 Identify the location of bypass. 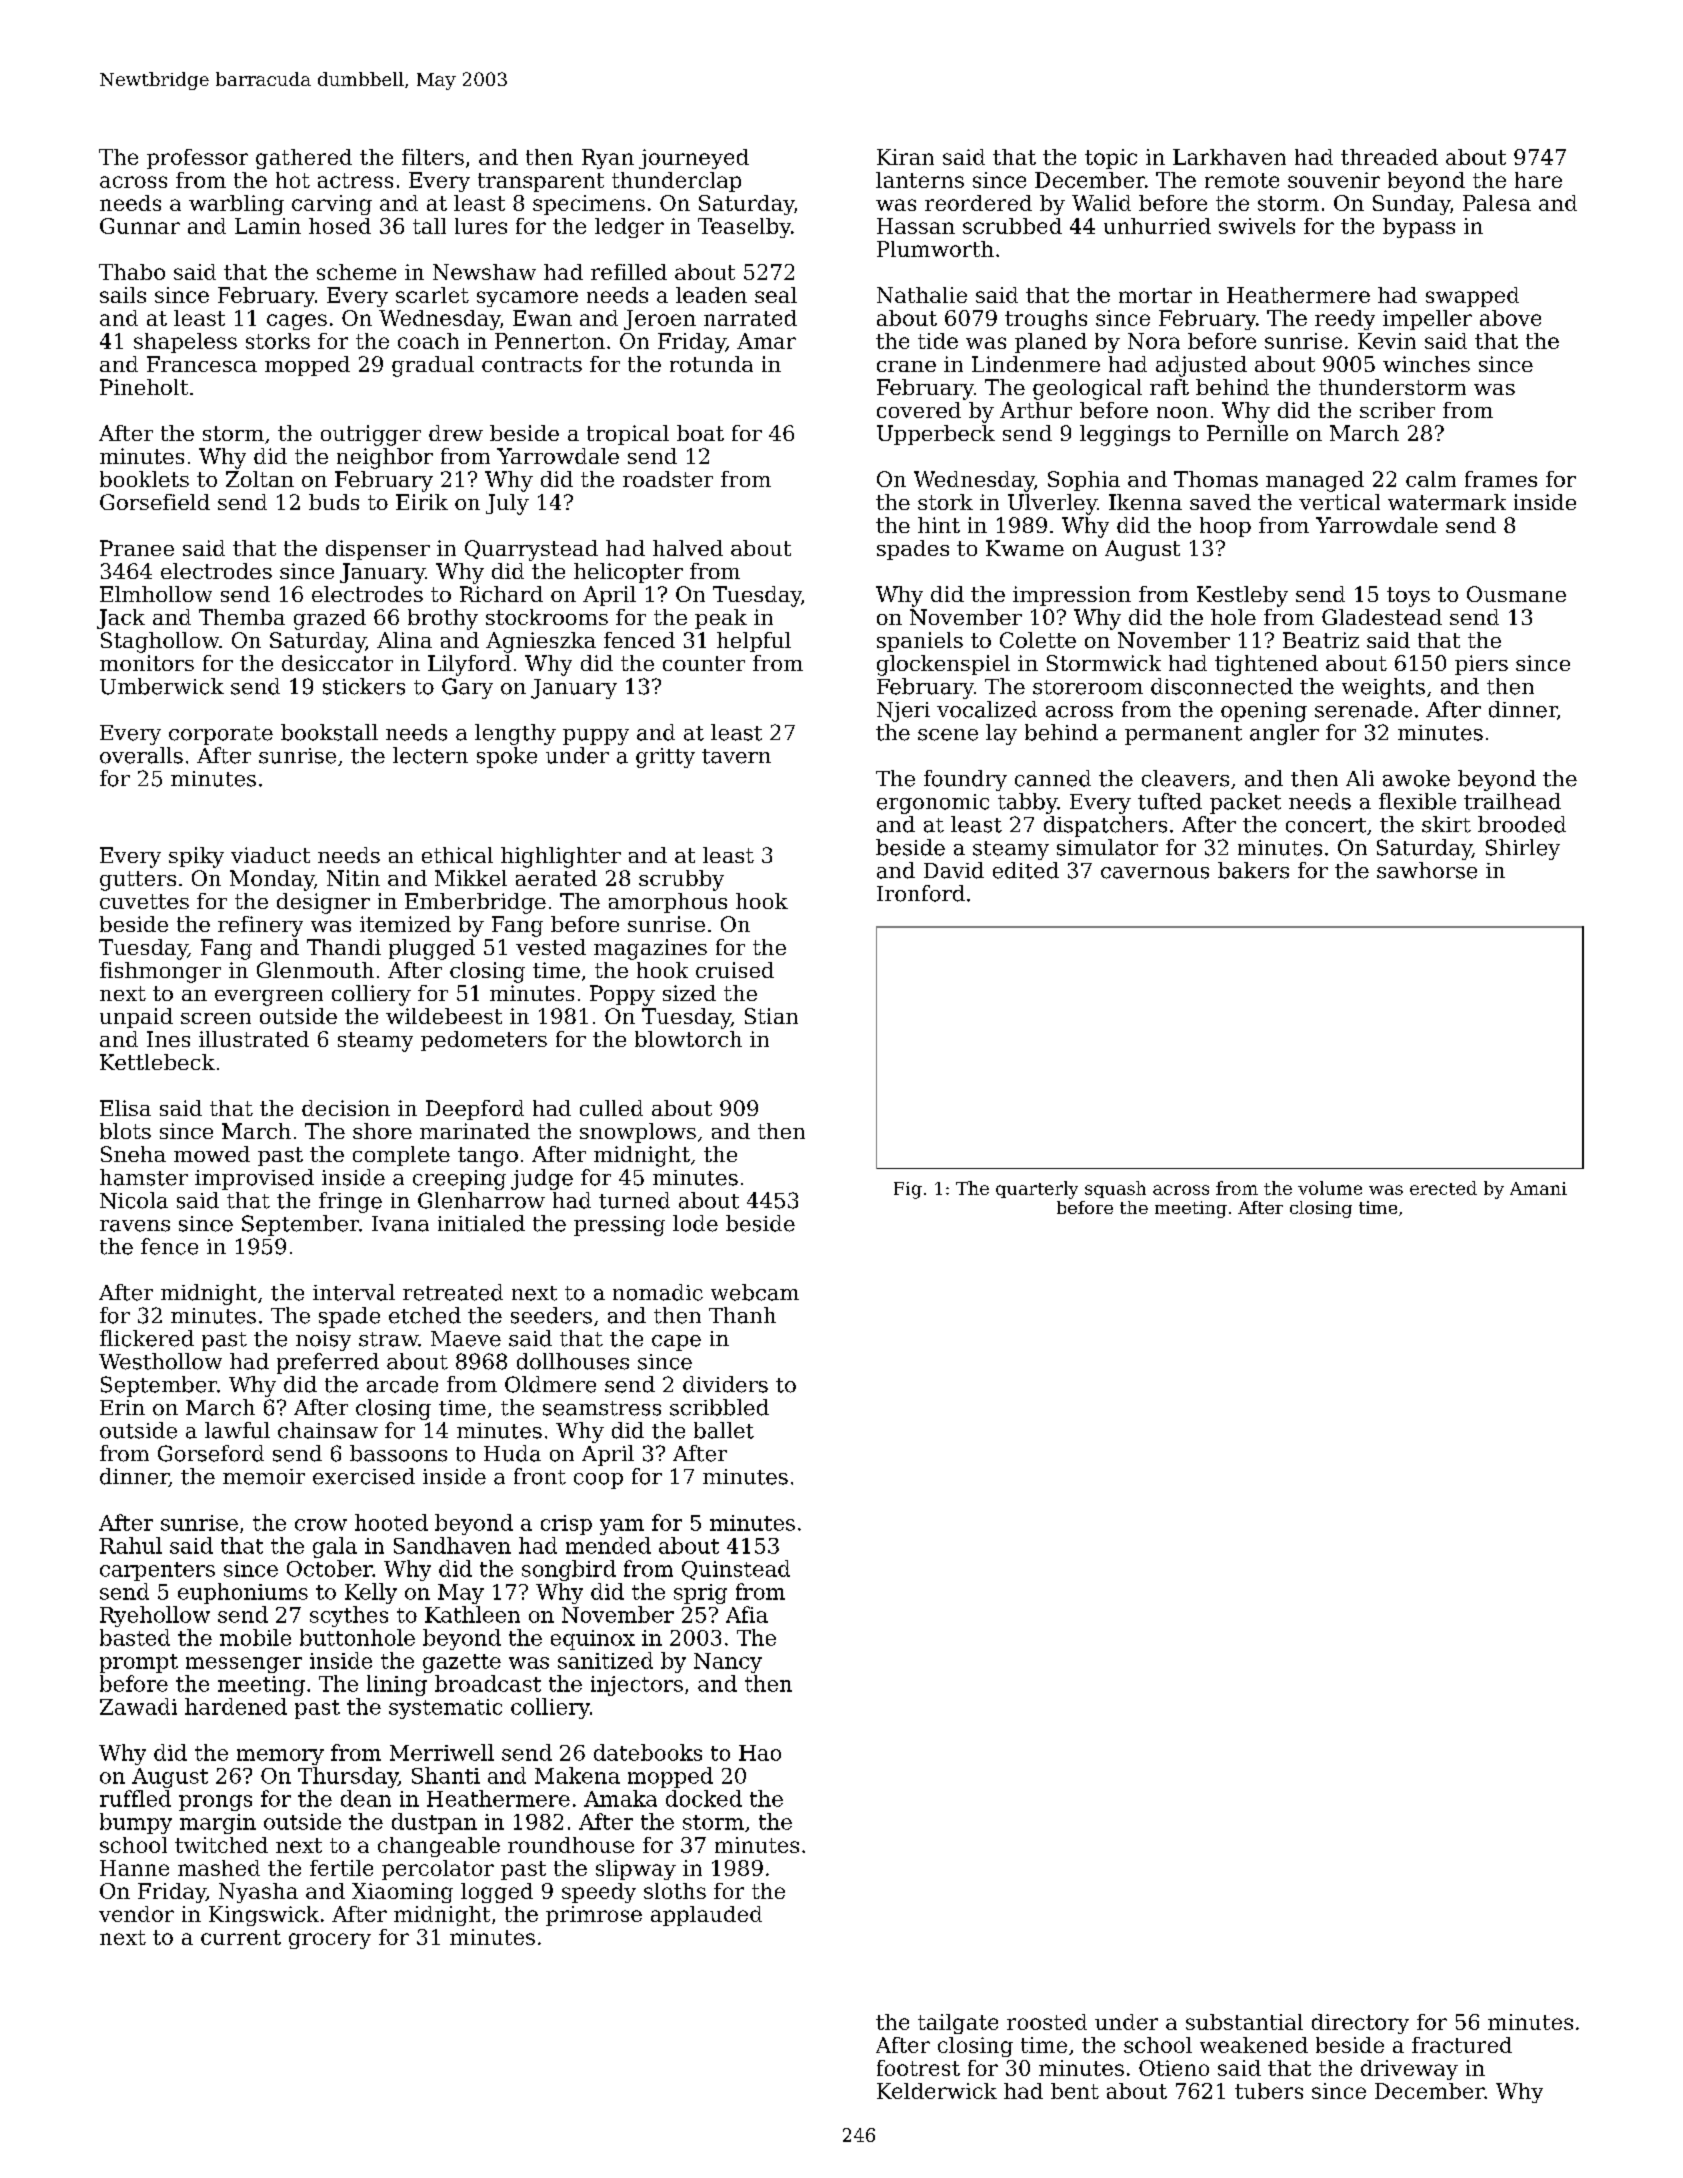
(1419, 228).
